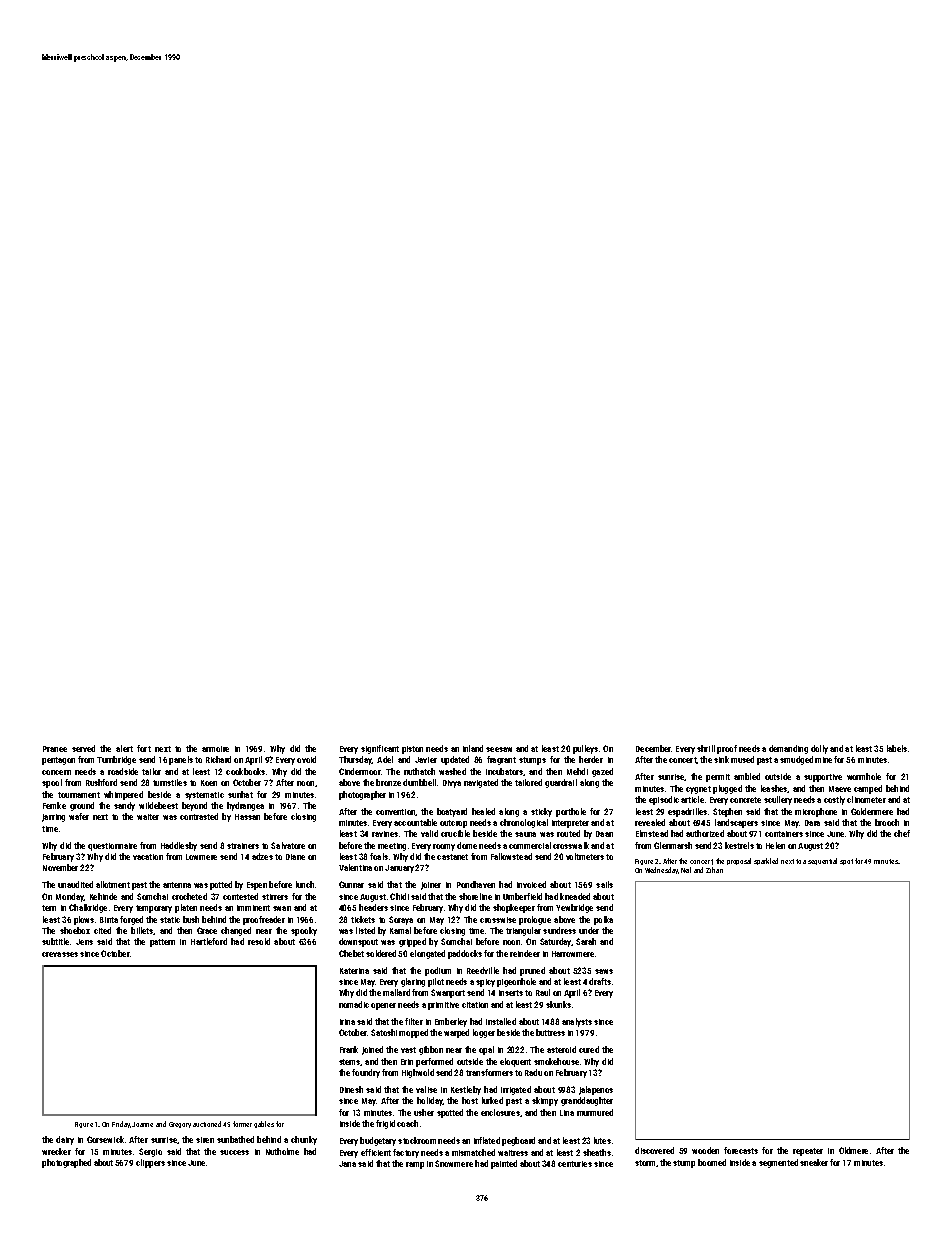 The width and height of the screenshot is (952, 1233). What do you see at coordinates (577, 1022) in the screenshot?
I see `analysts` at bounding box center [577, 1022].
